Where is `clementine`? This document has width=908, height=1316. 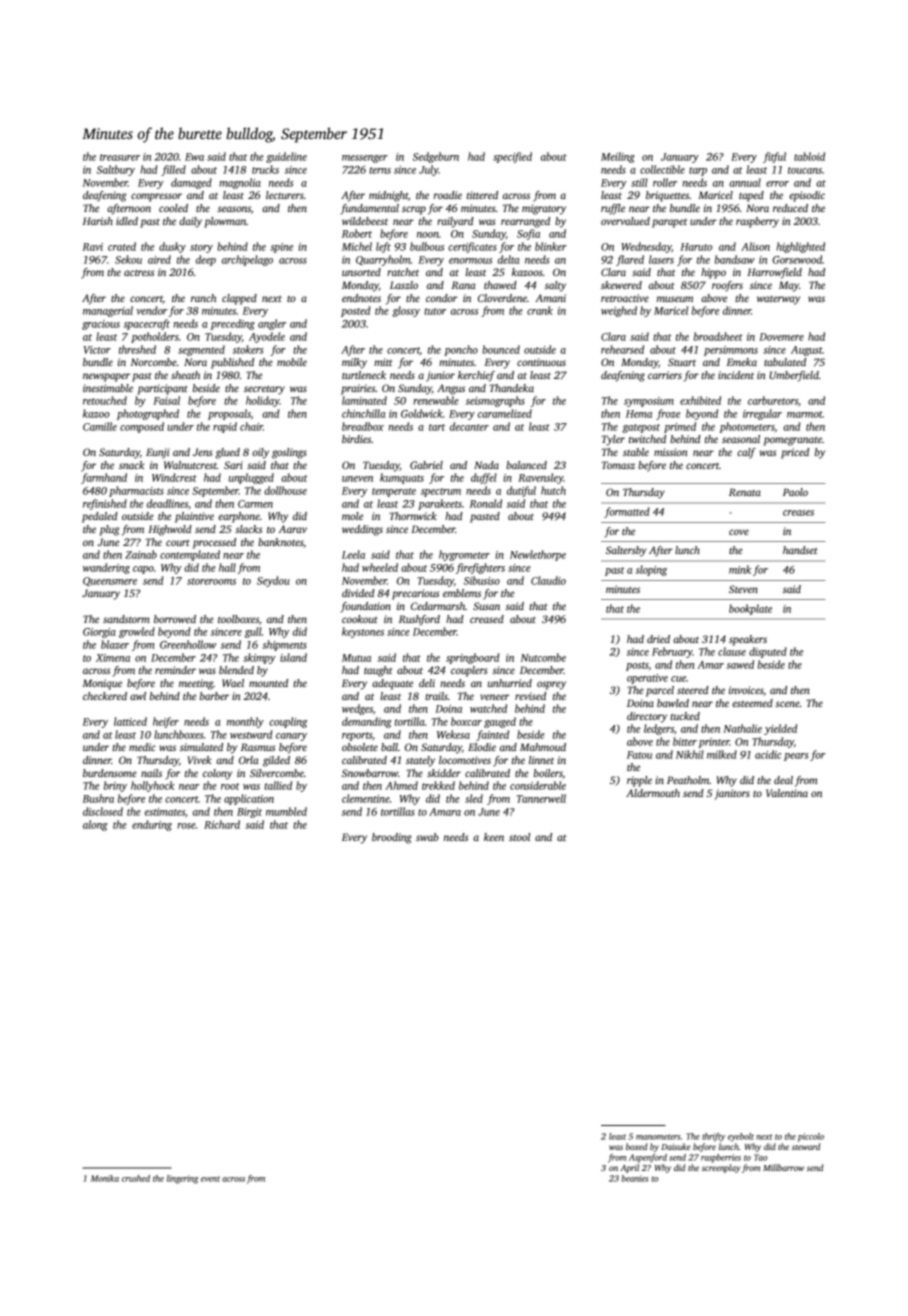
clementine is located at coordinates (366, 798).
